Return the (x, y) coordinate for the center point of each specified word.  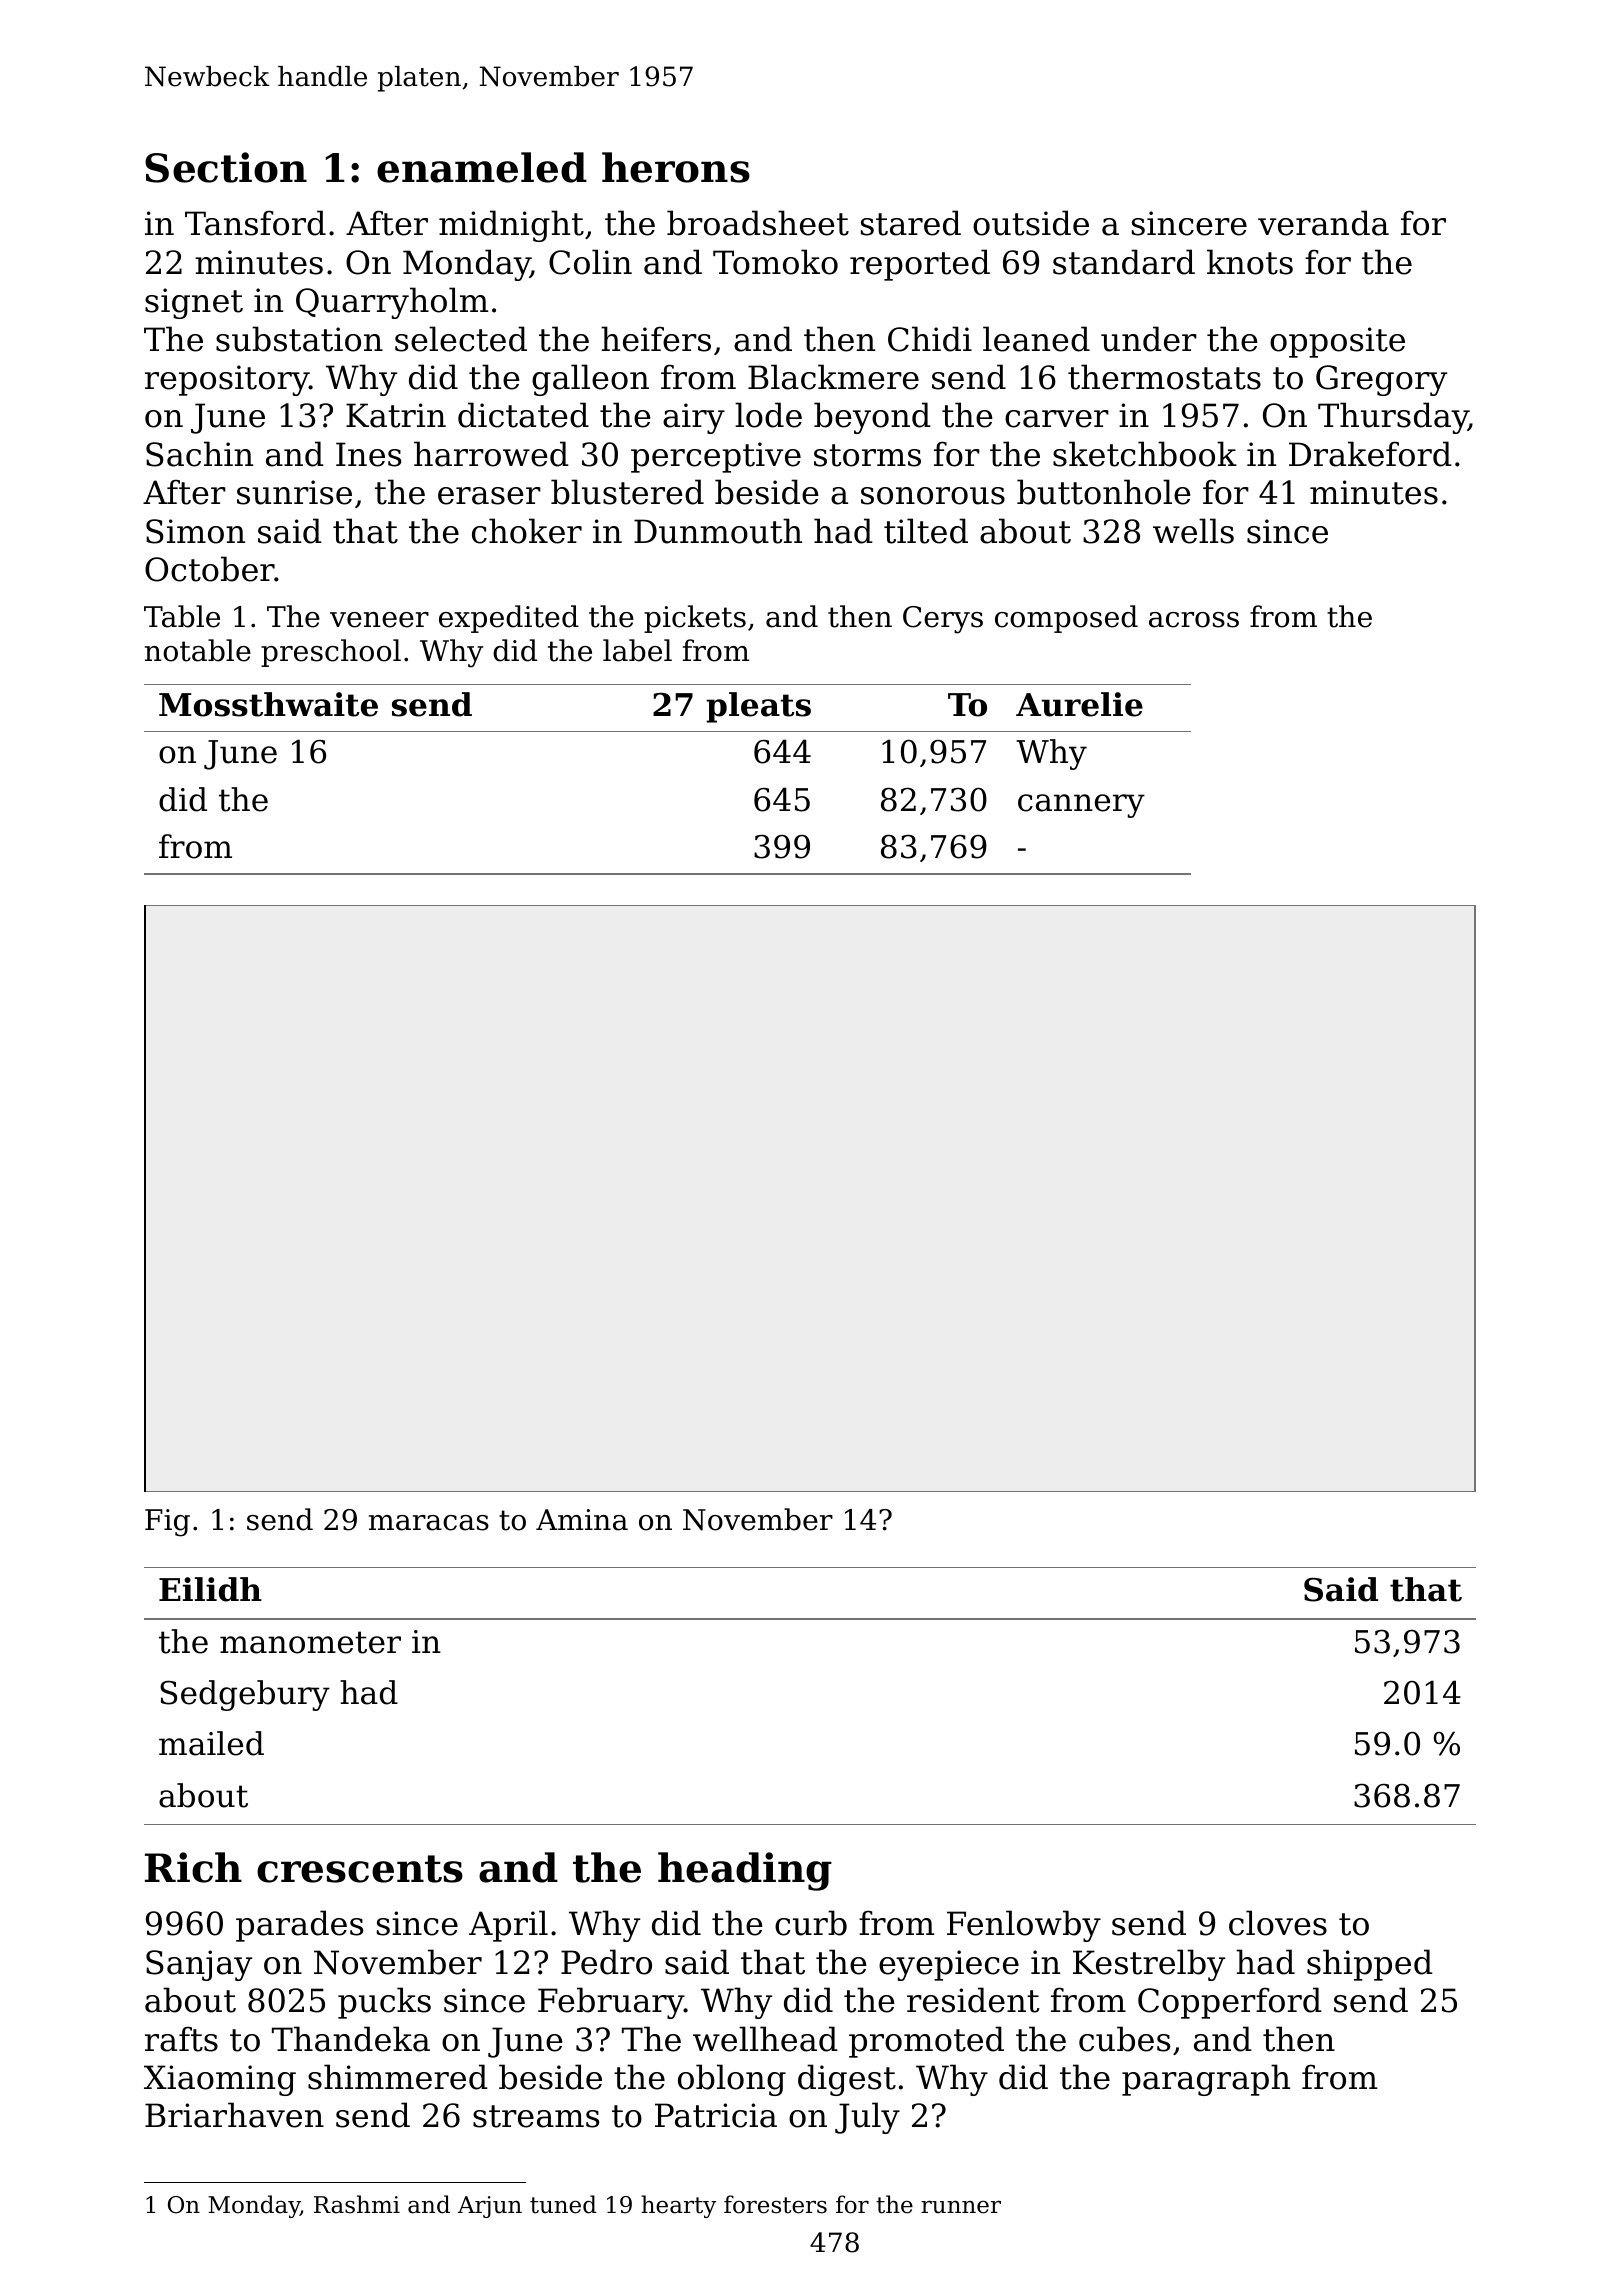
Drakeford (1370, 454)
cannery (1081, 806)
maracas (429, 1523)
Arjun (490, 2207)
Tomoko (775, 262)
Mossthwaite (268, 704)
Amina (582, 1520)
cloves (1278, 1923)
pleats (758, 707)
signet (194, 303)
